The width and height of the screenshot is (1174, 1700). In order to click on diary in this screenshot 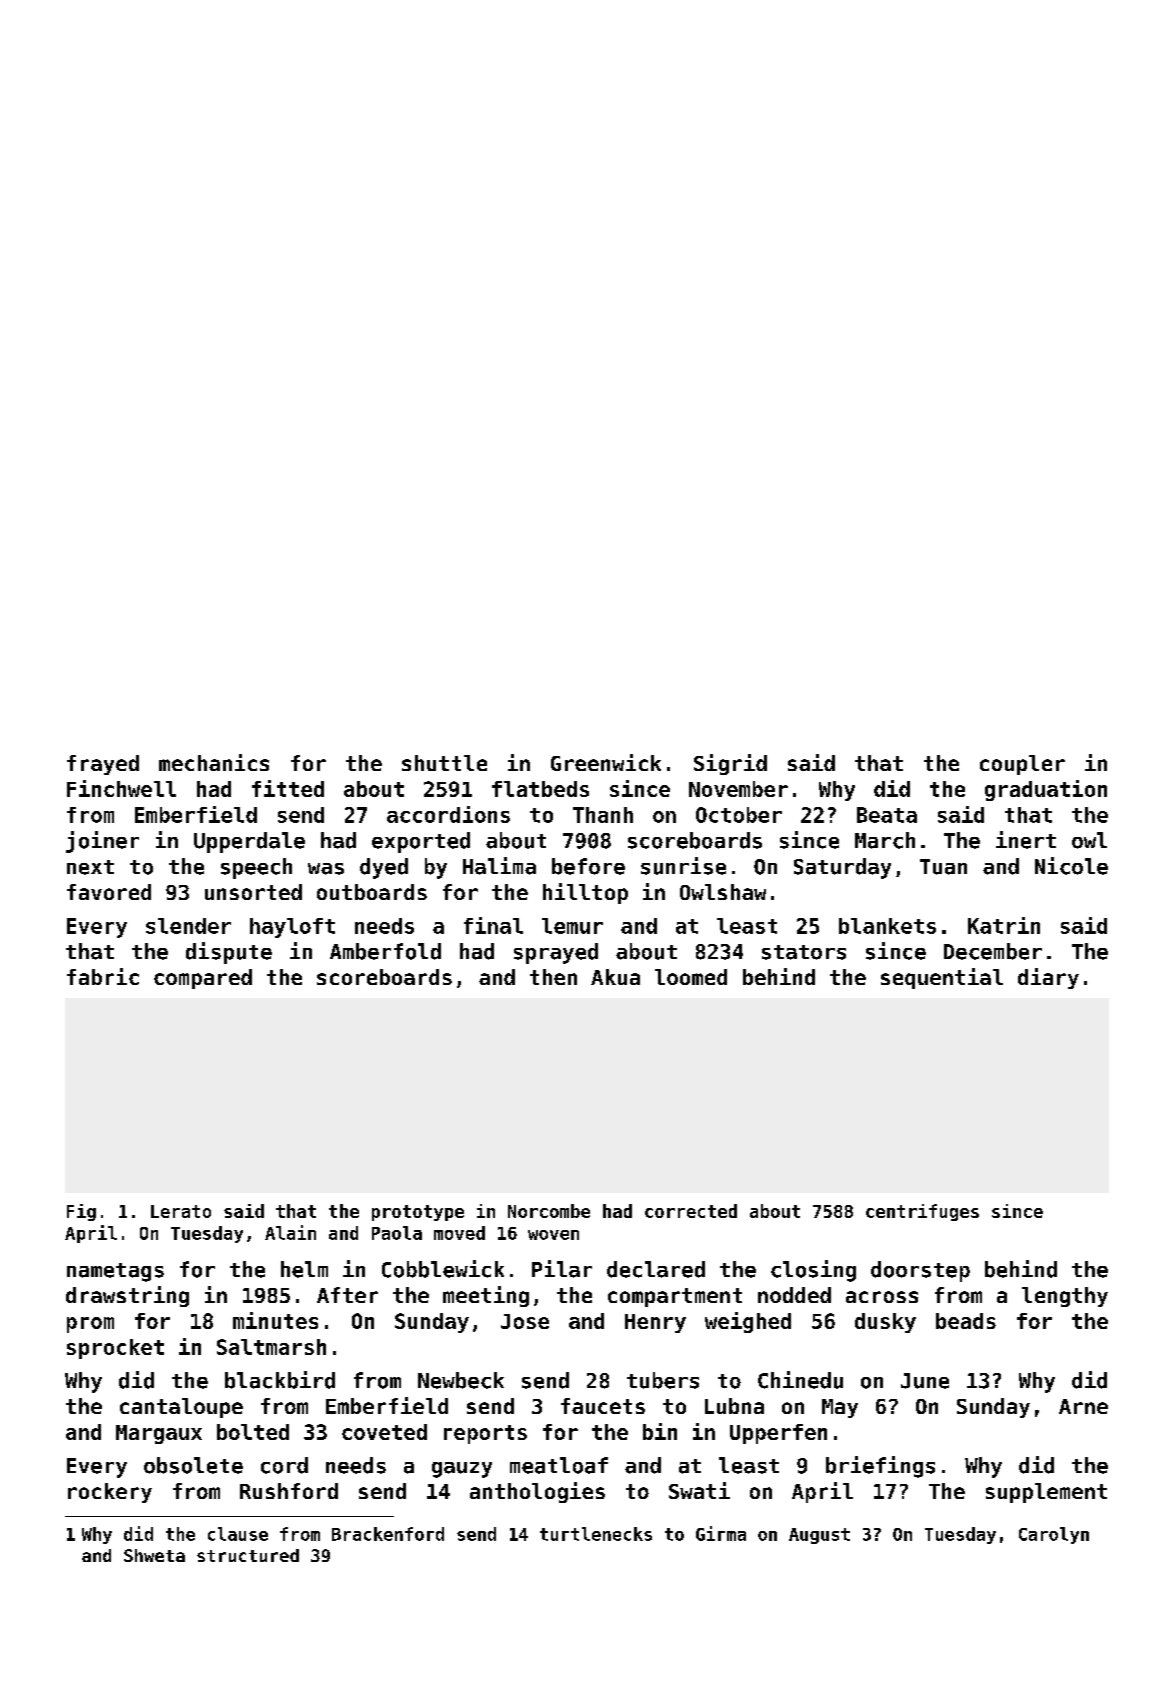, I will do `click(1048, 978)`.
